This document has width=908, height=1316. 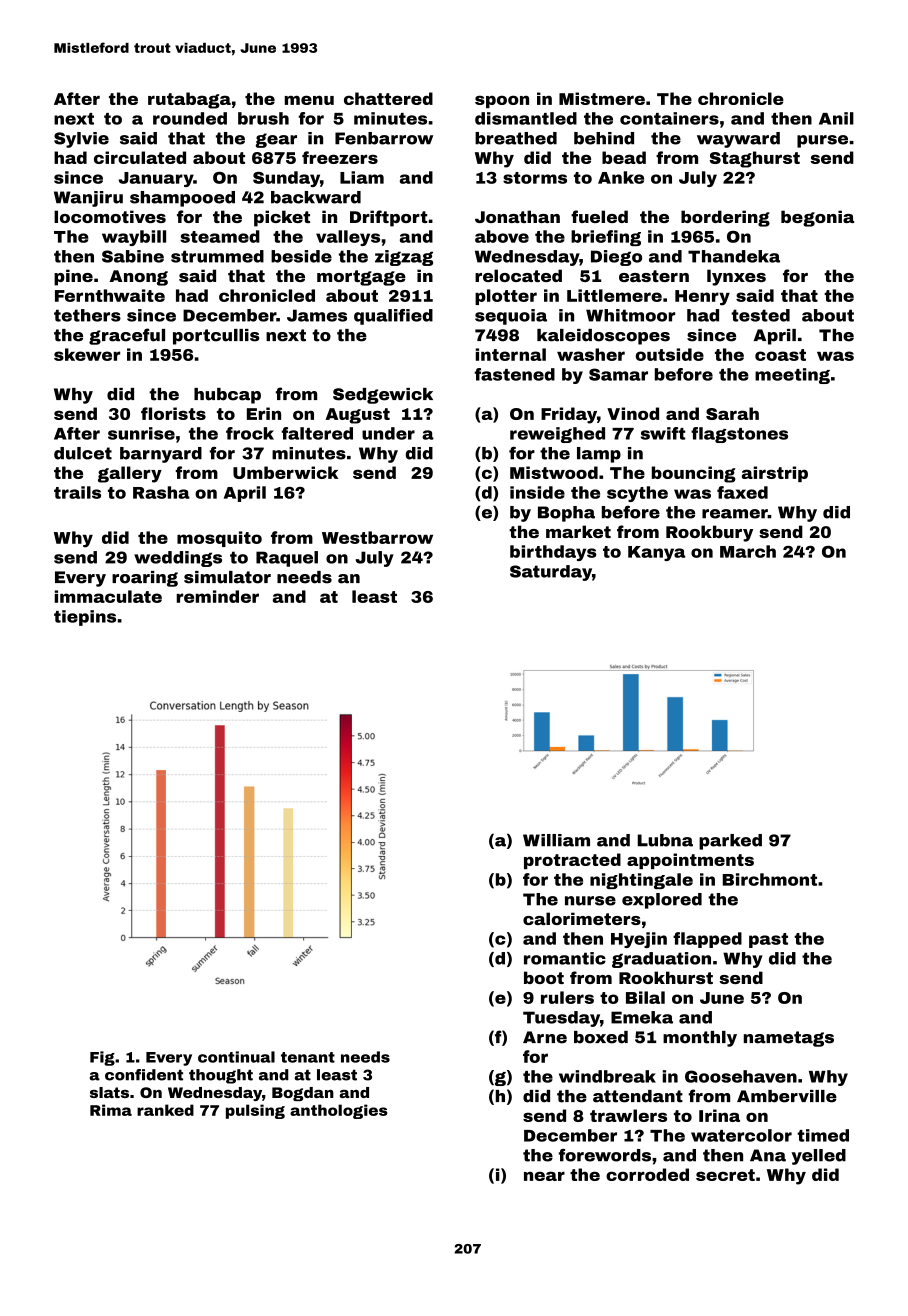 What do you see at coordinates (511, 317) in the document?
I see `sequoia` at bounding box center [511, 317].
